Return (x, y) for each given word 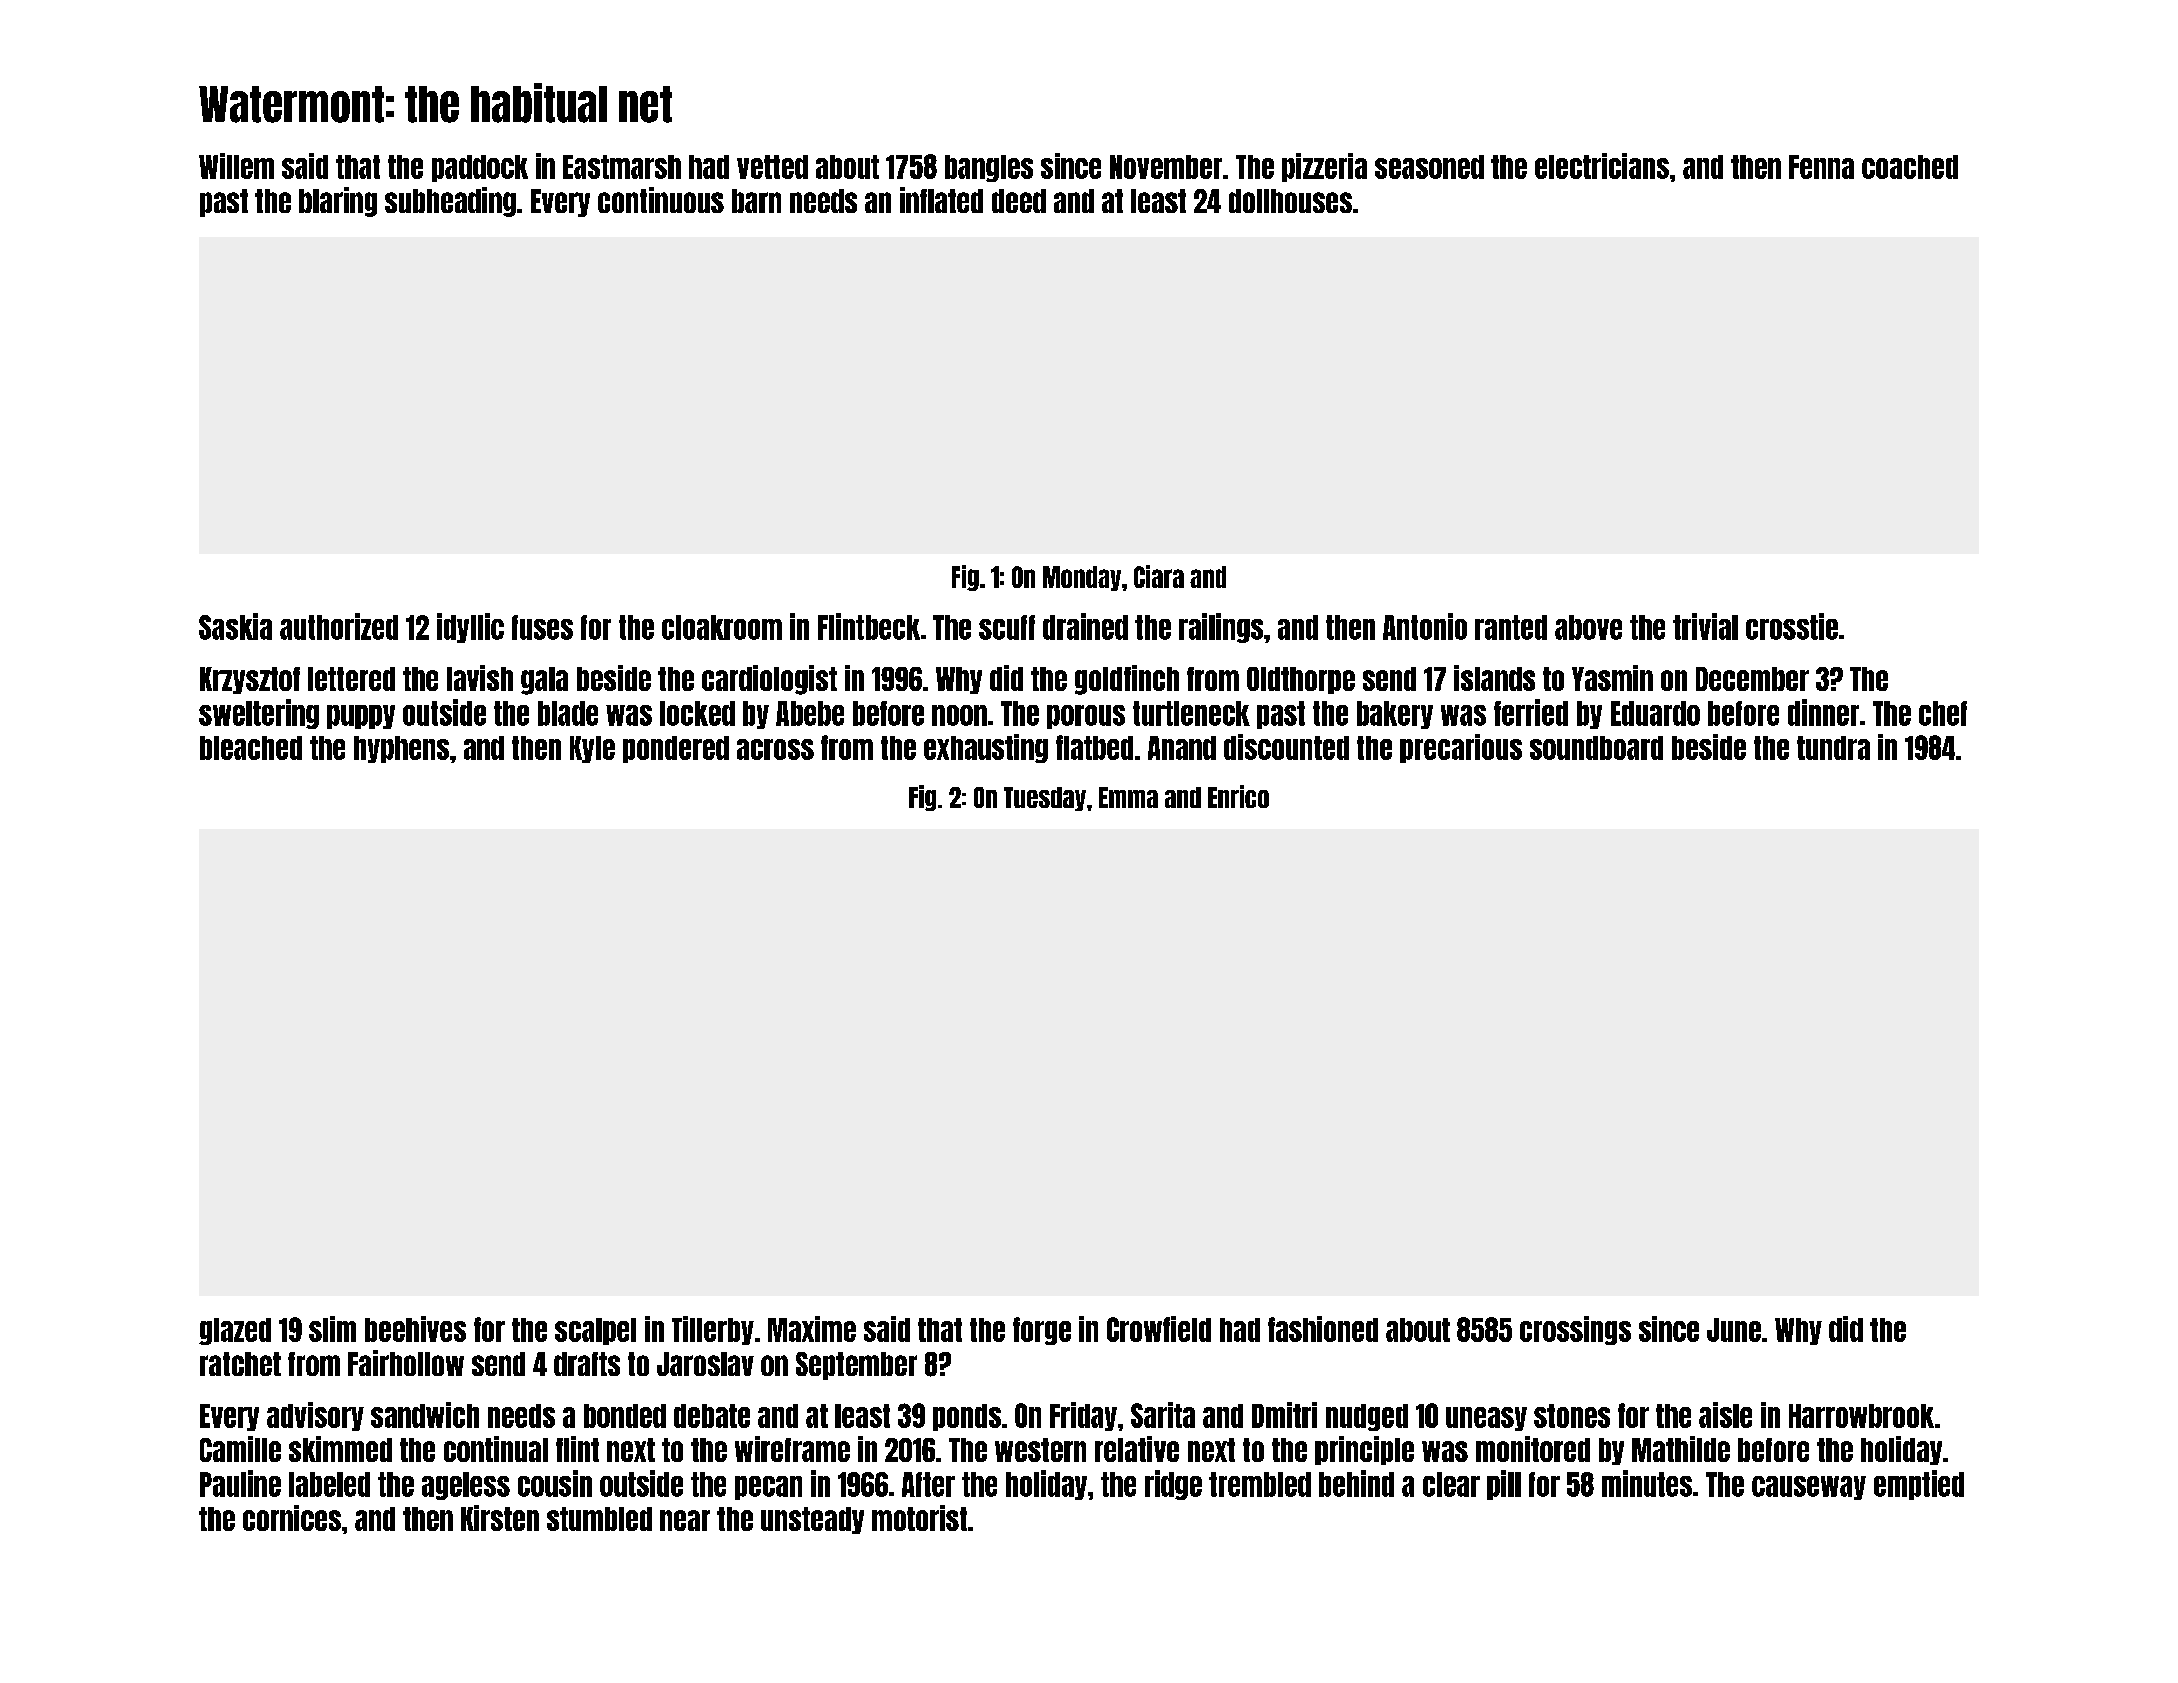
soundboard (1596, 748)
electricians (1602, 166)
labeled (329, 1484)
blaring (338, 202)
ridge (1173, 1485)
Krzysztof (250, 680)
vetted (772, 167)
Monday (1082, 578)
